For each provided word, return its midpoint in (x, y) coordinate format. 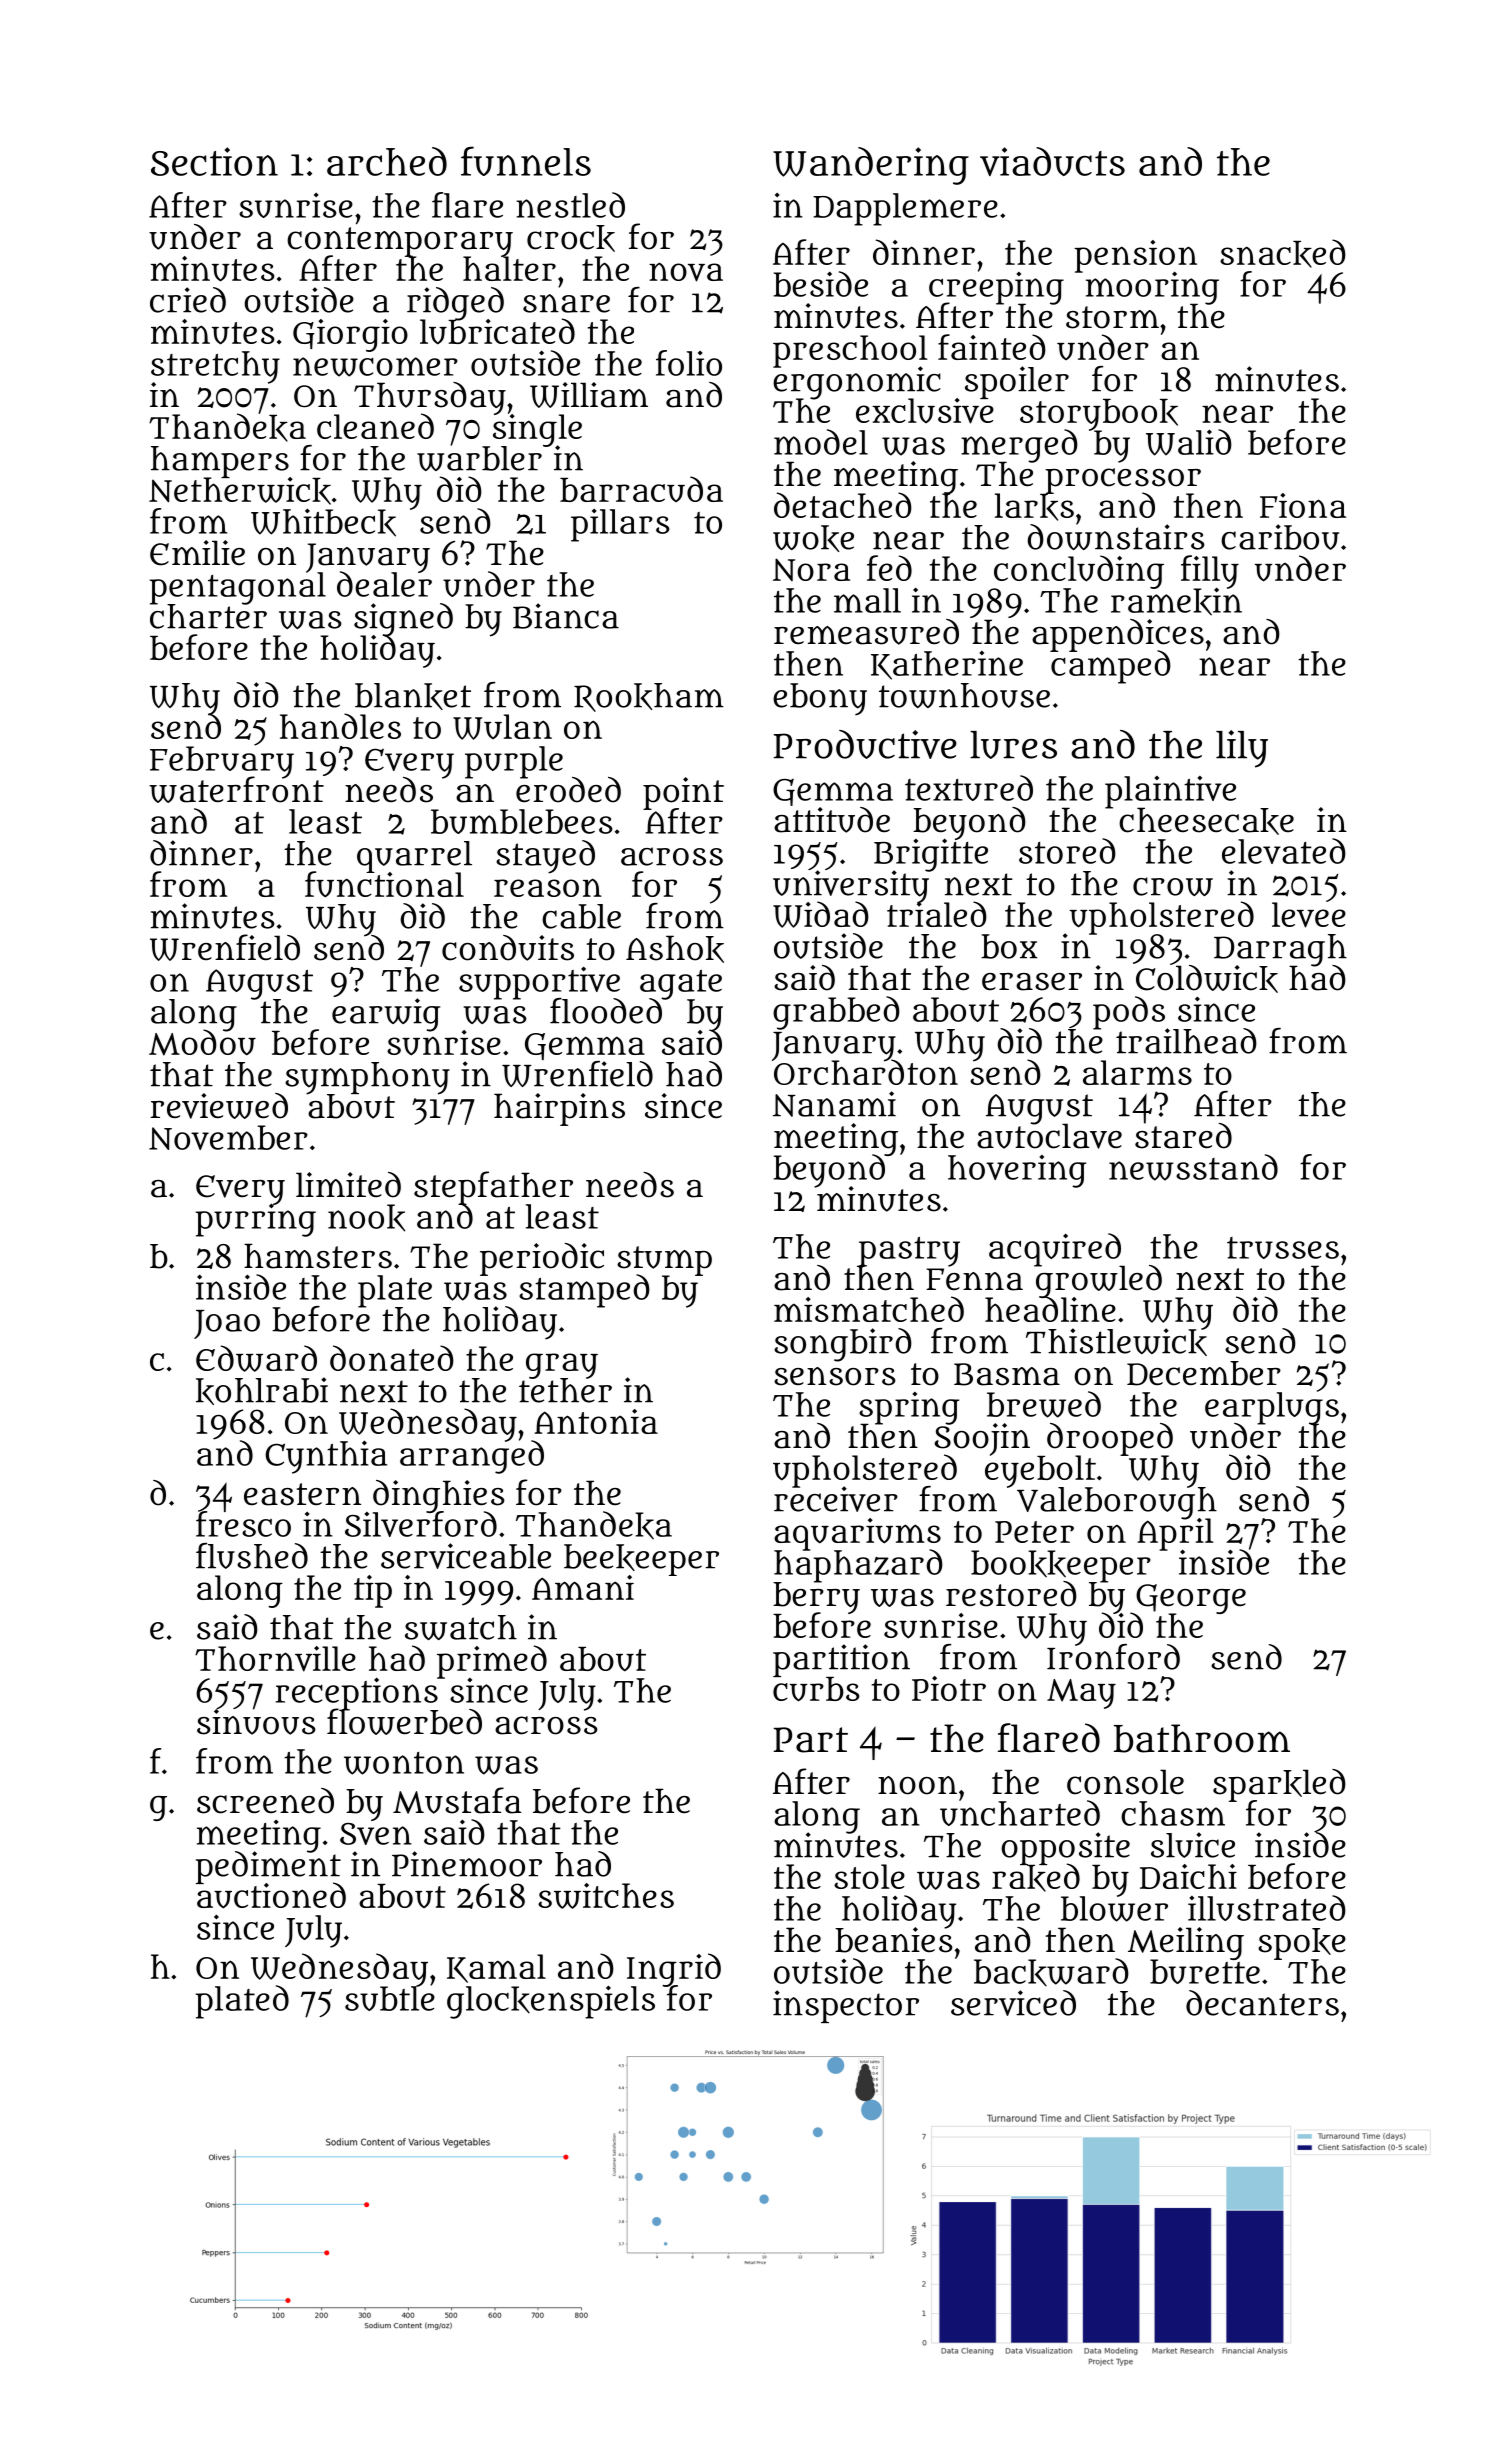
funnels (526, 161)
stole (869, 1876)
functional (384, 885)
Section (214, 161)
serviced (1013, 2003)
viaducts (1052, 161)
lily (1242, 749)
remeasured (866, 632)
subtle (390, 1999)
